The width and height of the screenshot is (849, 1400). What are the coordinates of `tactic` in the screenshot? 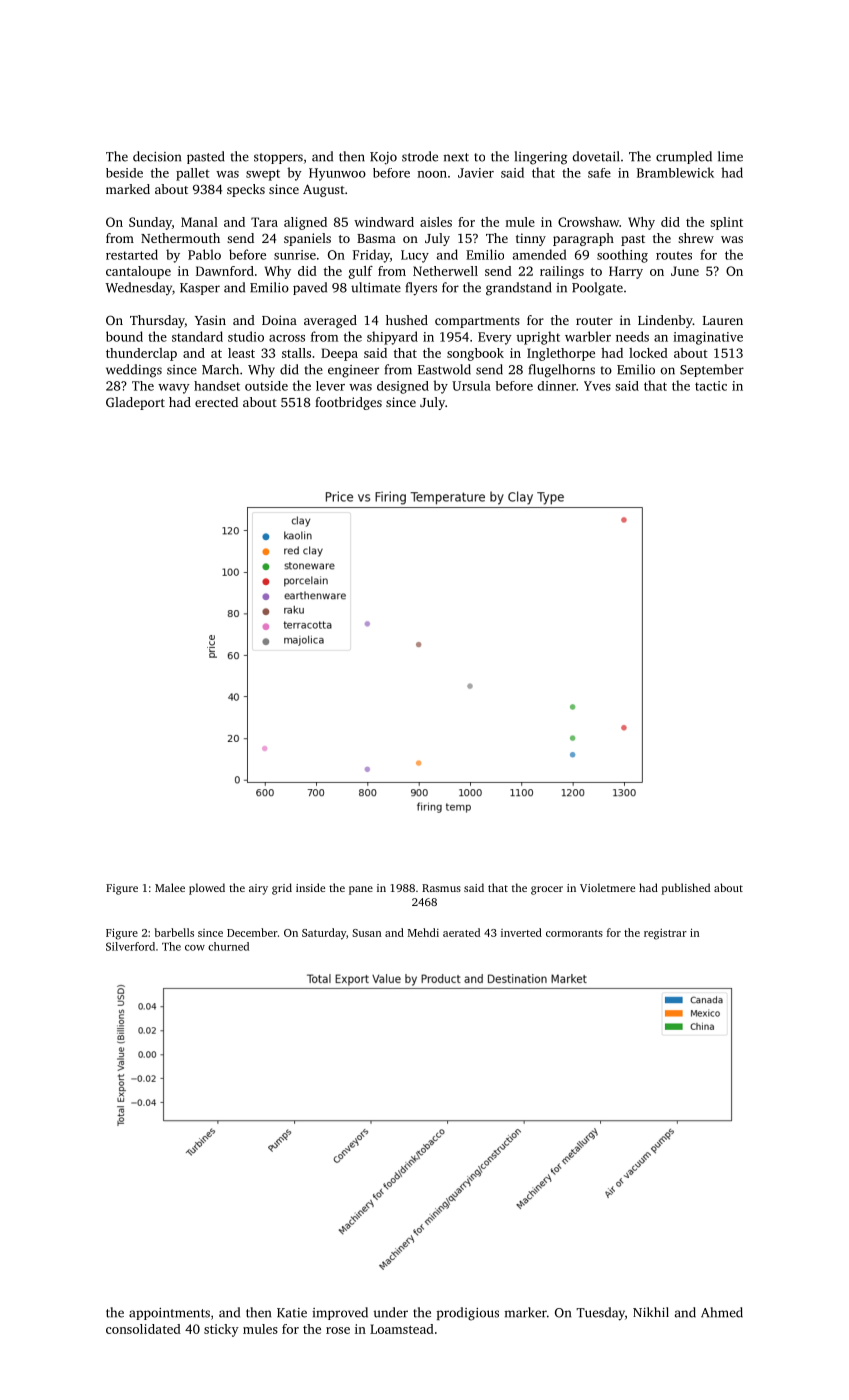 It's located at (711, 386).
